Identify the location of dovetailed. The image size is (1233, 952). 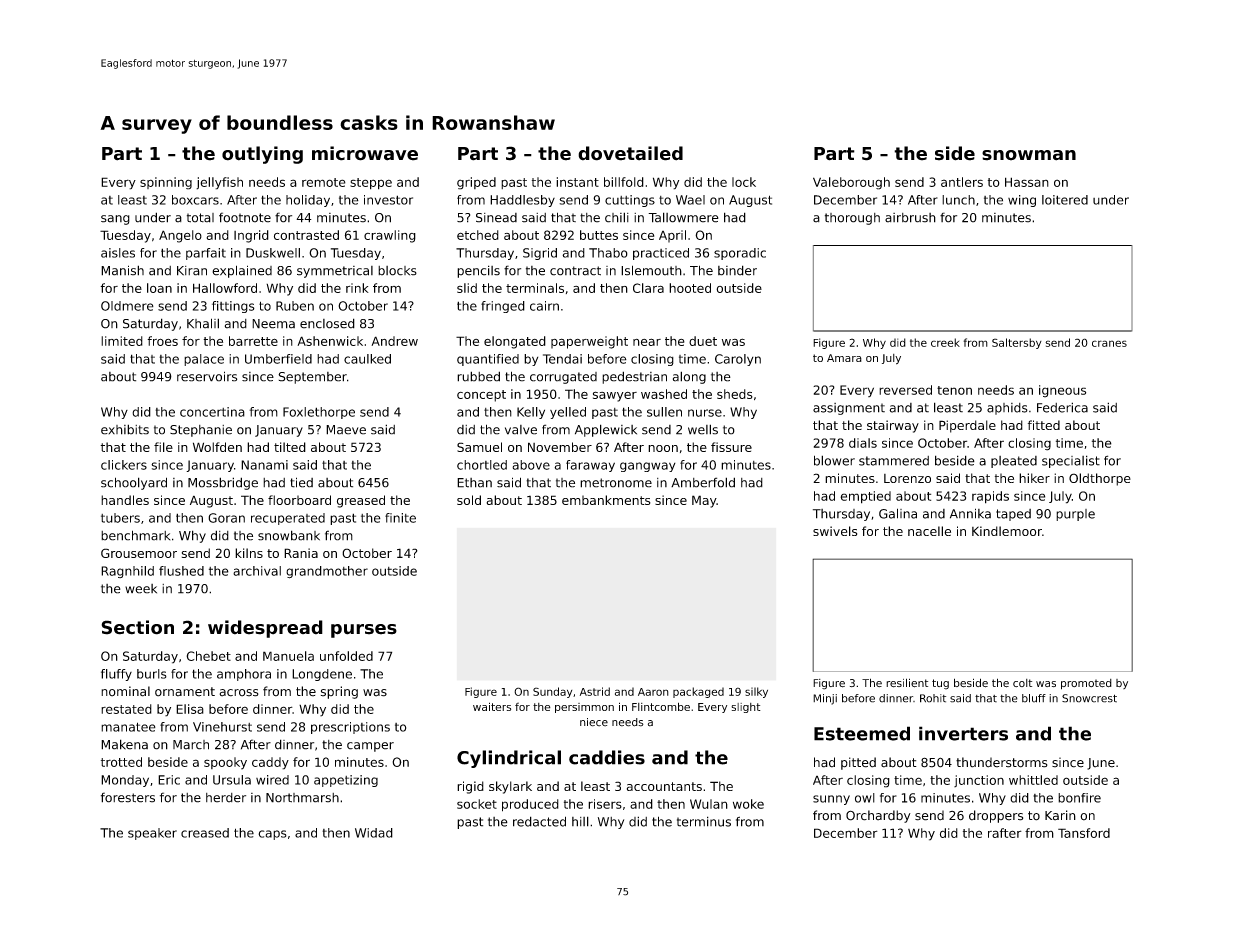
(630, 153).
